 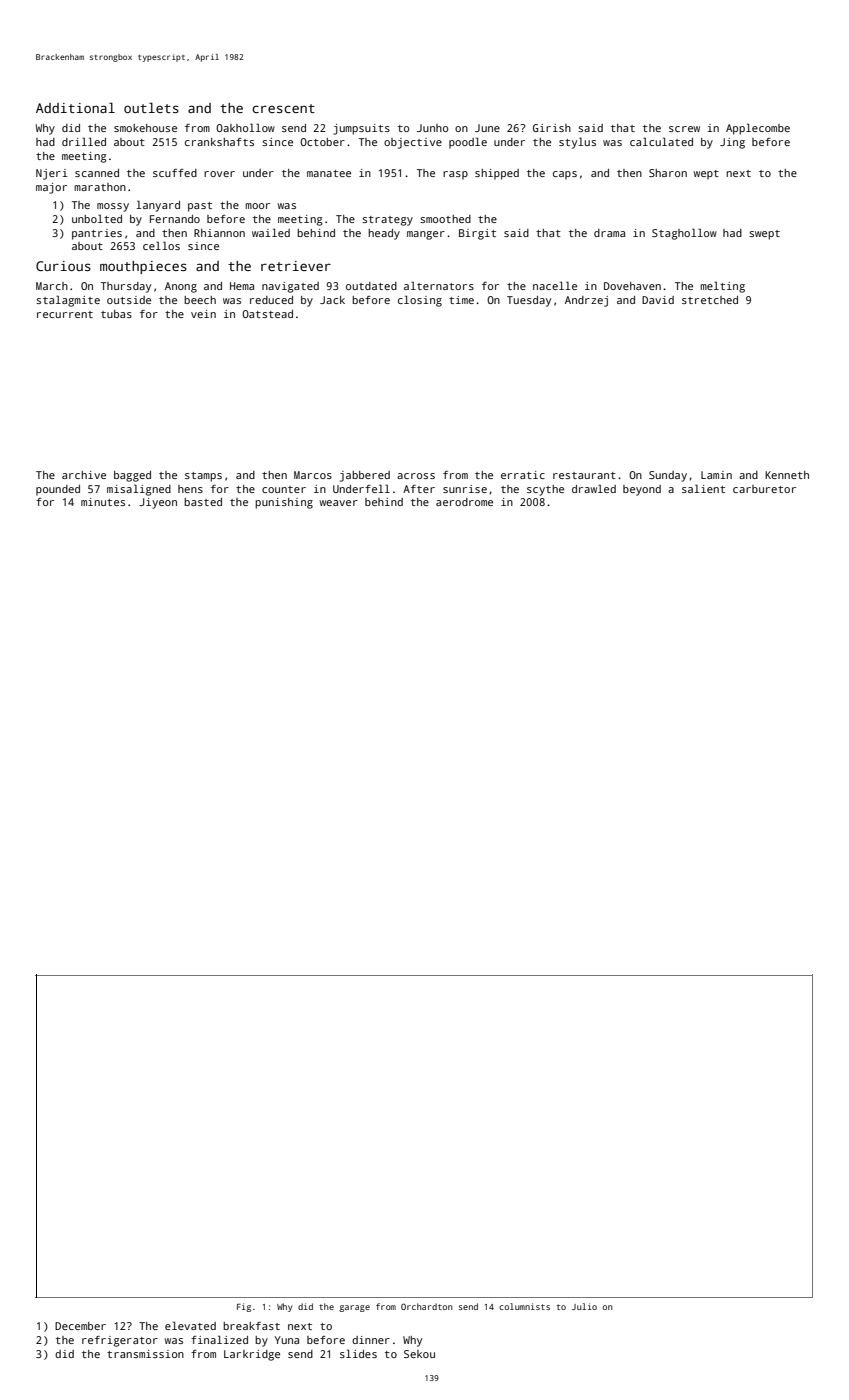 What do you see at coordinates (419, 1354) in the image?
I see `Sekou` at bounding box center [419, 1354].
